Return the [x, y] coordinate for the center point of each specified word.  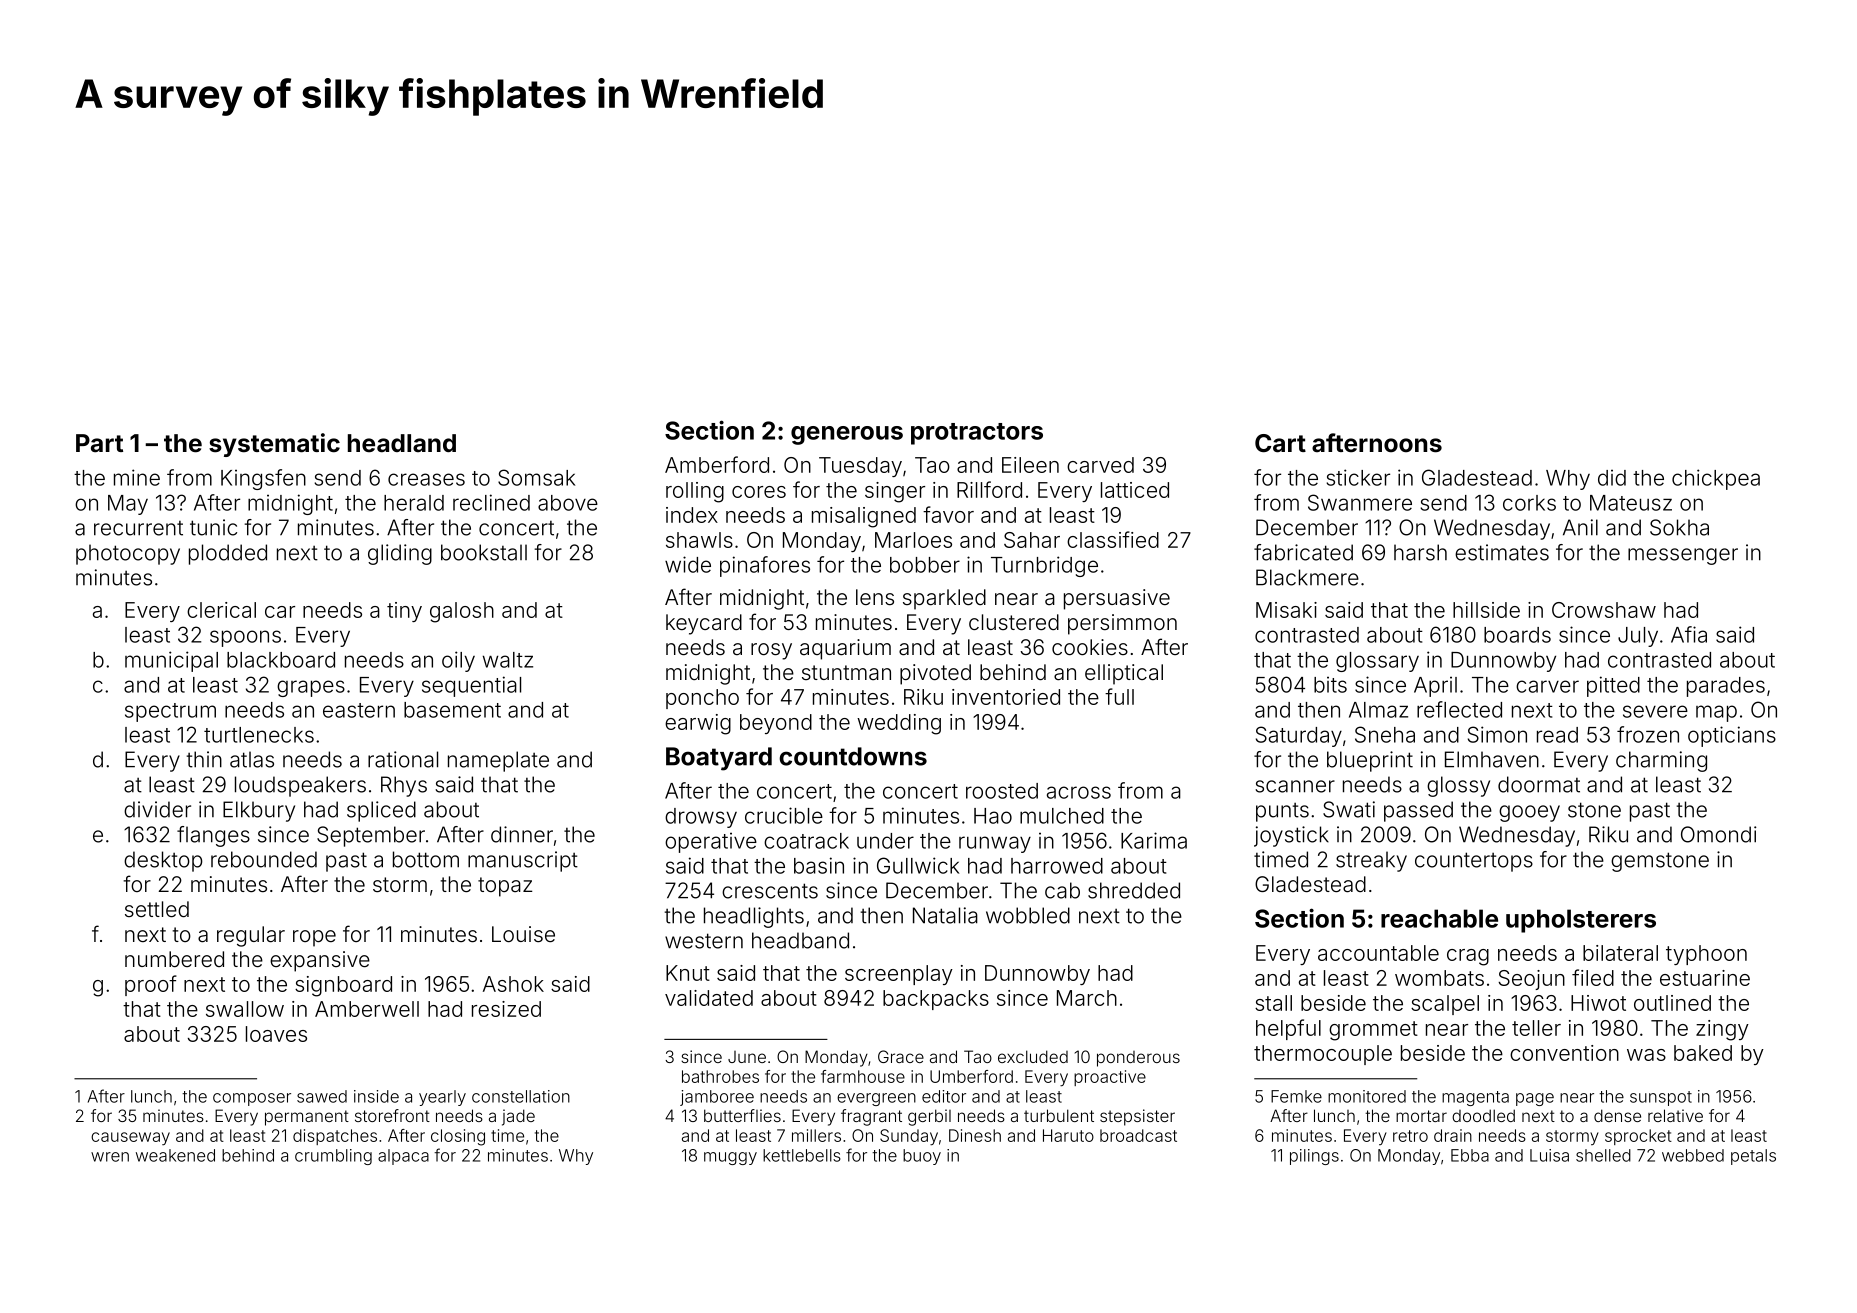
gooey [1529, 813]
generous [847, 435]
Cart [1280, 443]
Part [99, 443]
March [1087, 998]
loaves [276, 1034]
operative [711, 843]
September [371, 836]
